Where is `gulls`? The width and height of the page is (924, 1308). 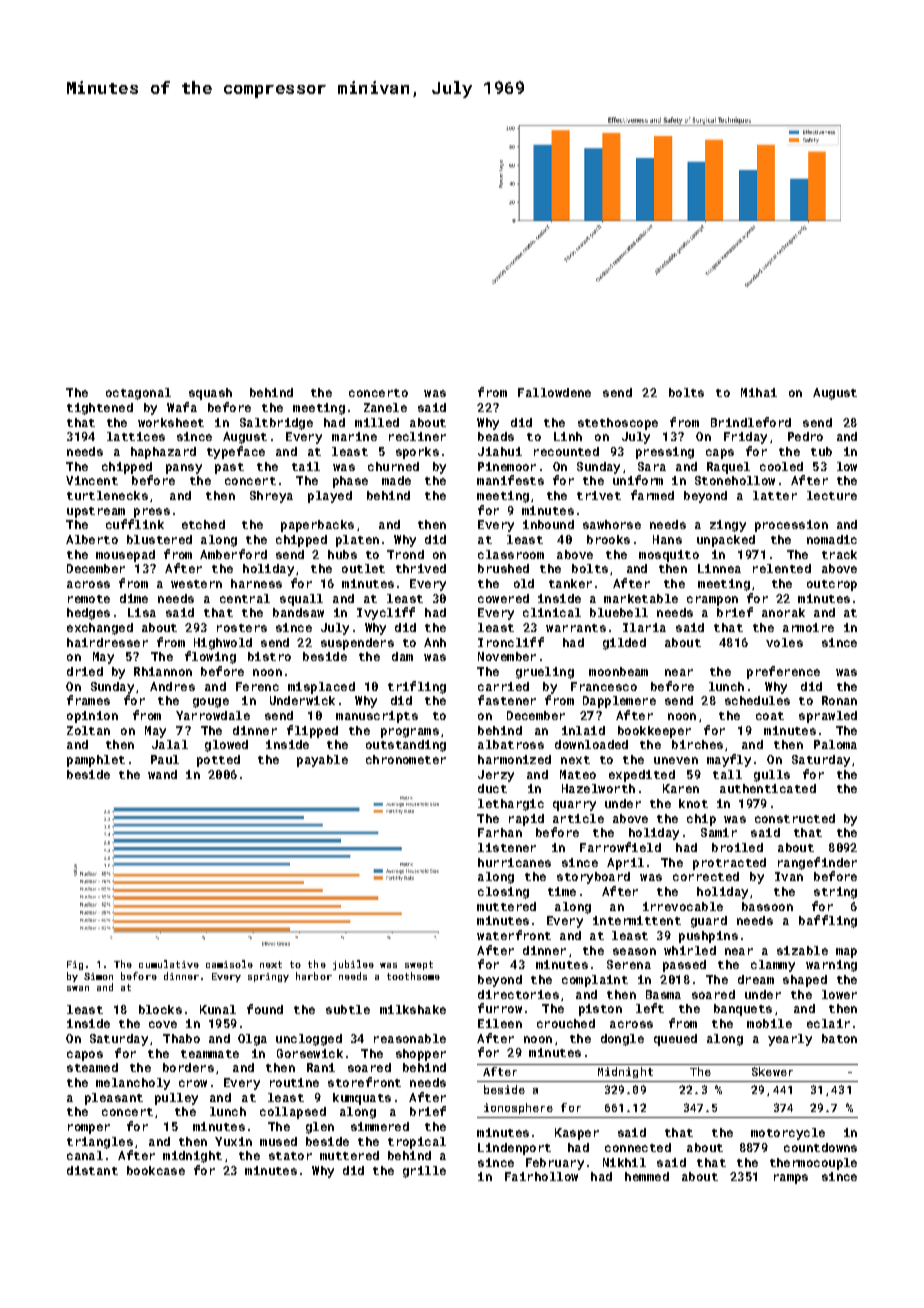 gulls is located at coordinates (772, 776).
